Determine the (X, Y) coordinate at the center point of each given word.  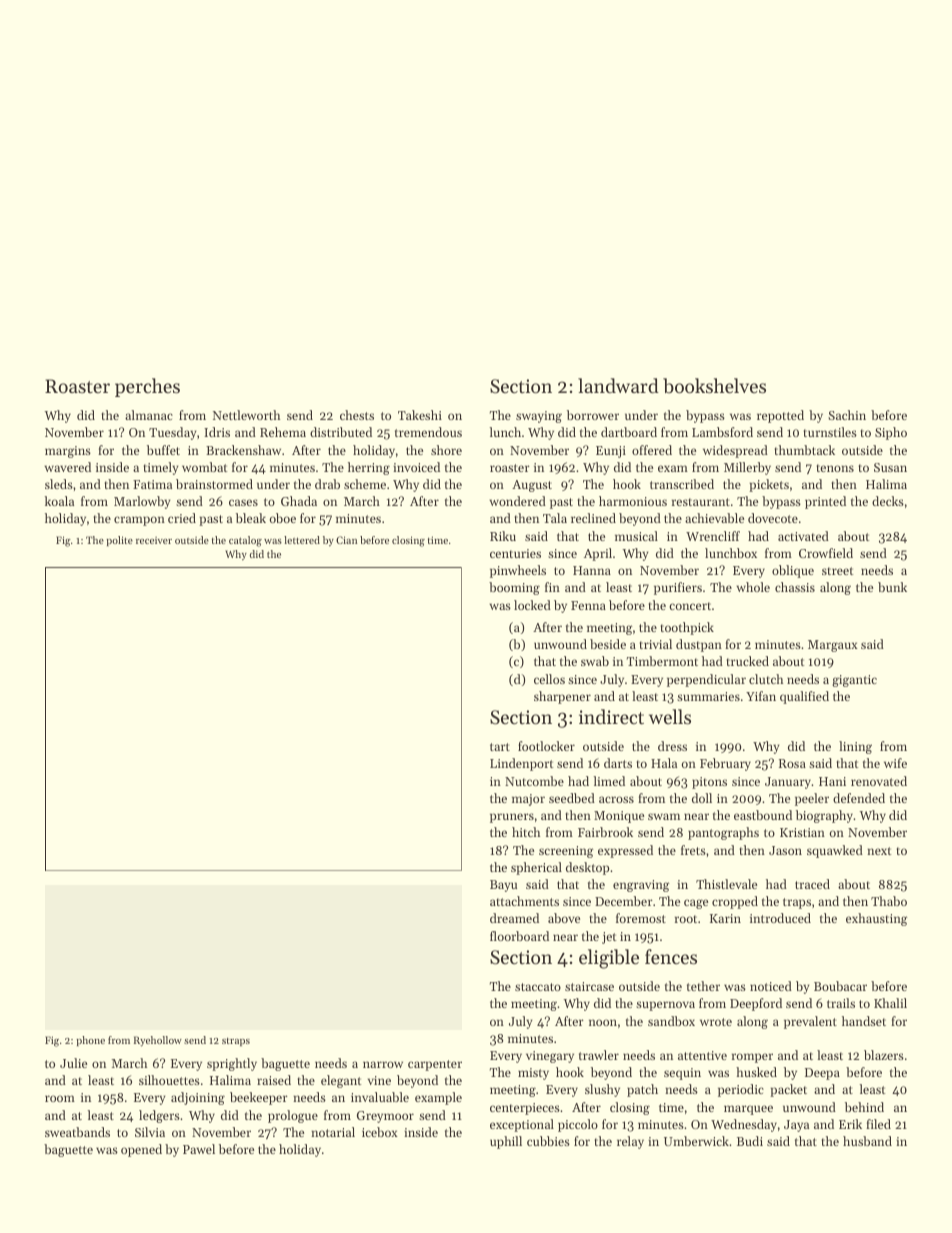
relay (630, 1142)
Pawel (199, 1149)
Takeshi (420, 415)
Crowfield (826, 553)
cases (243, 502)
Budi (750, 1141)
